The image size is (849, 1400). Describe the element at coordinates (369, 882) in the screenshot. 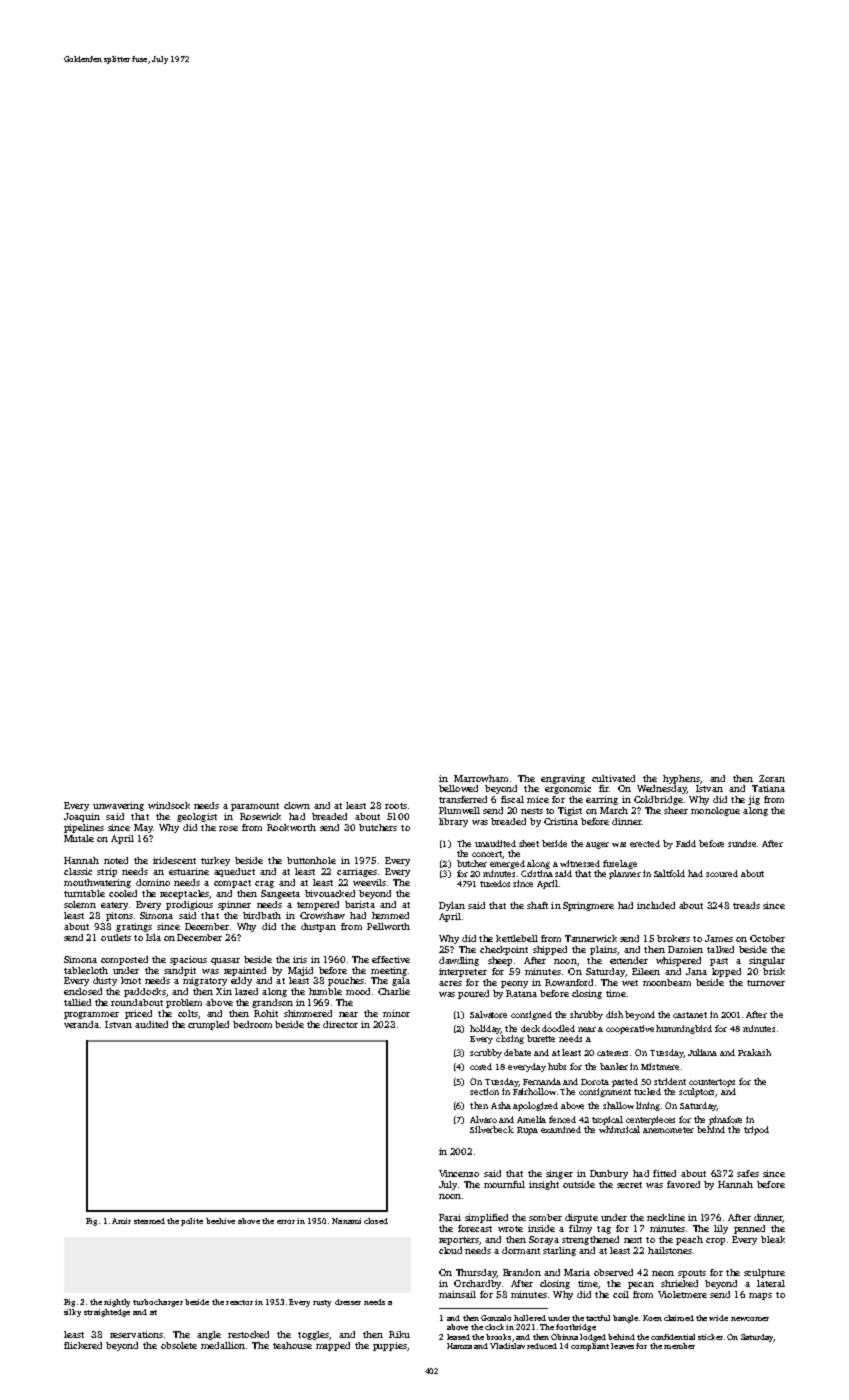

I see `weevils` at that location.
